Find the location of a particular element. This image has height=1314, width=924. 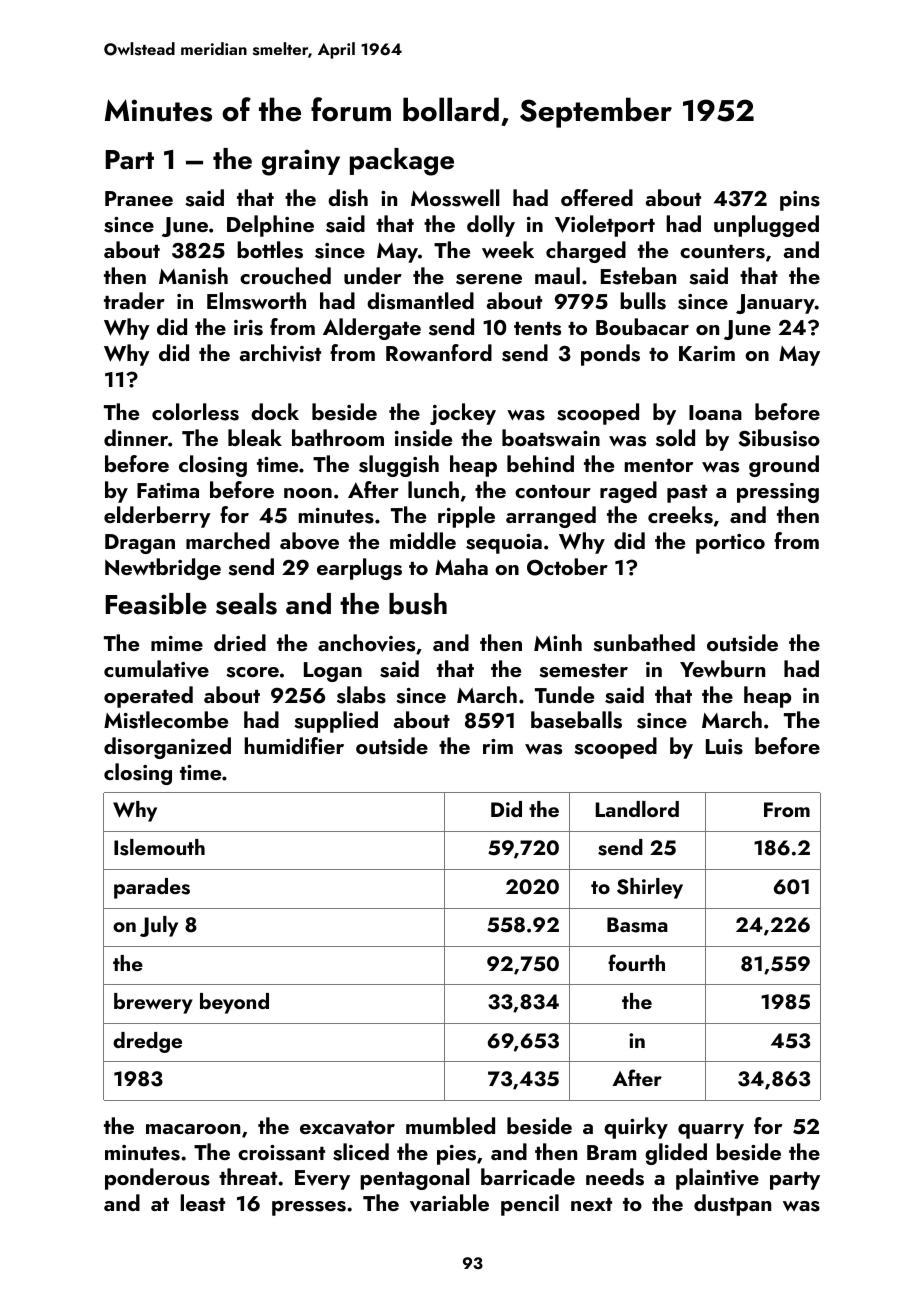

pins is located at coordinates (800, 201).
